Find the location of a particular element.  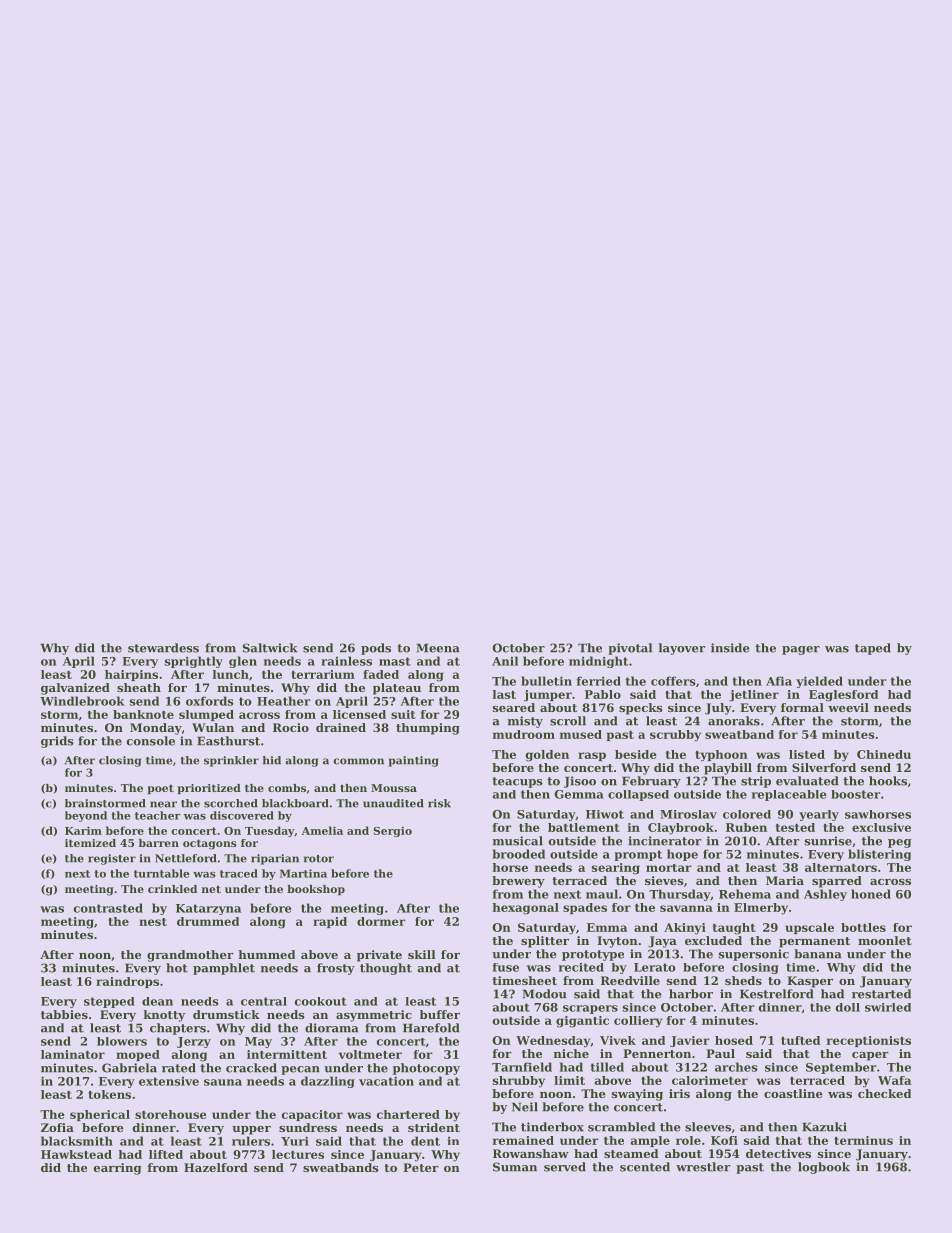

earring is located at coordinates (117, 1169).
